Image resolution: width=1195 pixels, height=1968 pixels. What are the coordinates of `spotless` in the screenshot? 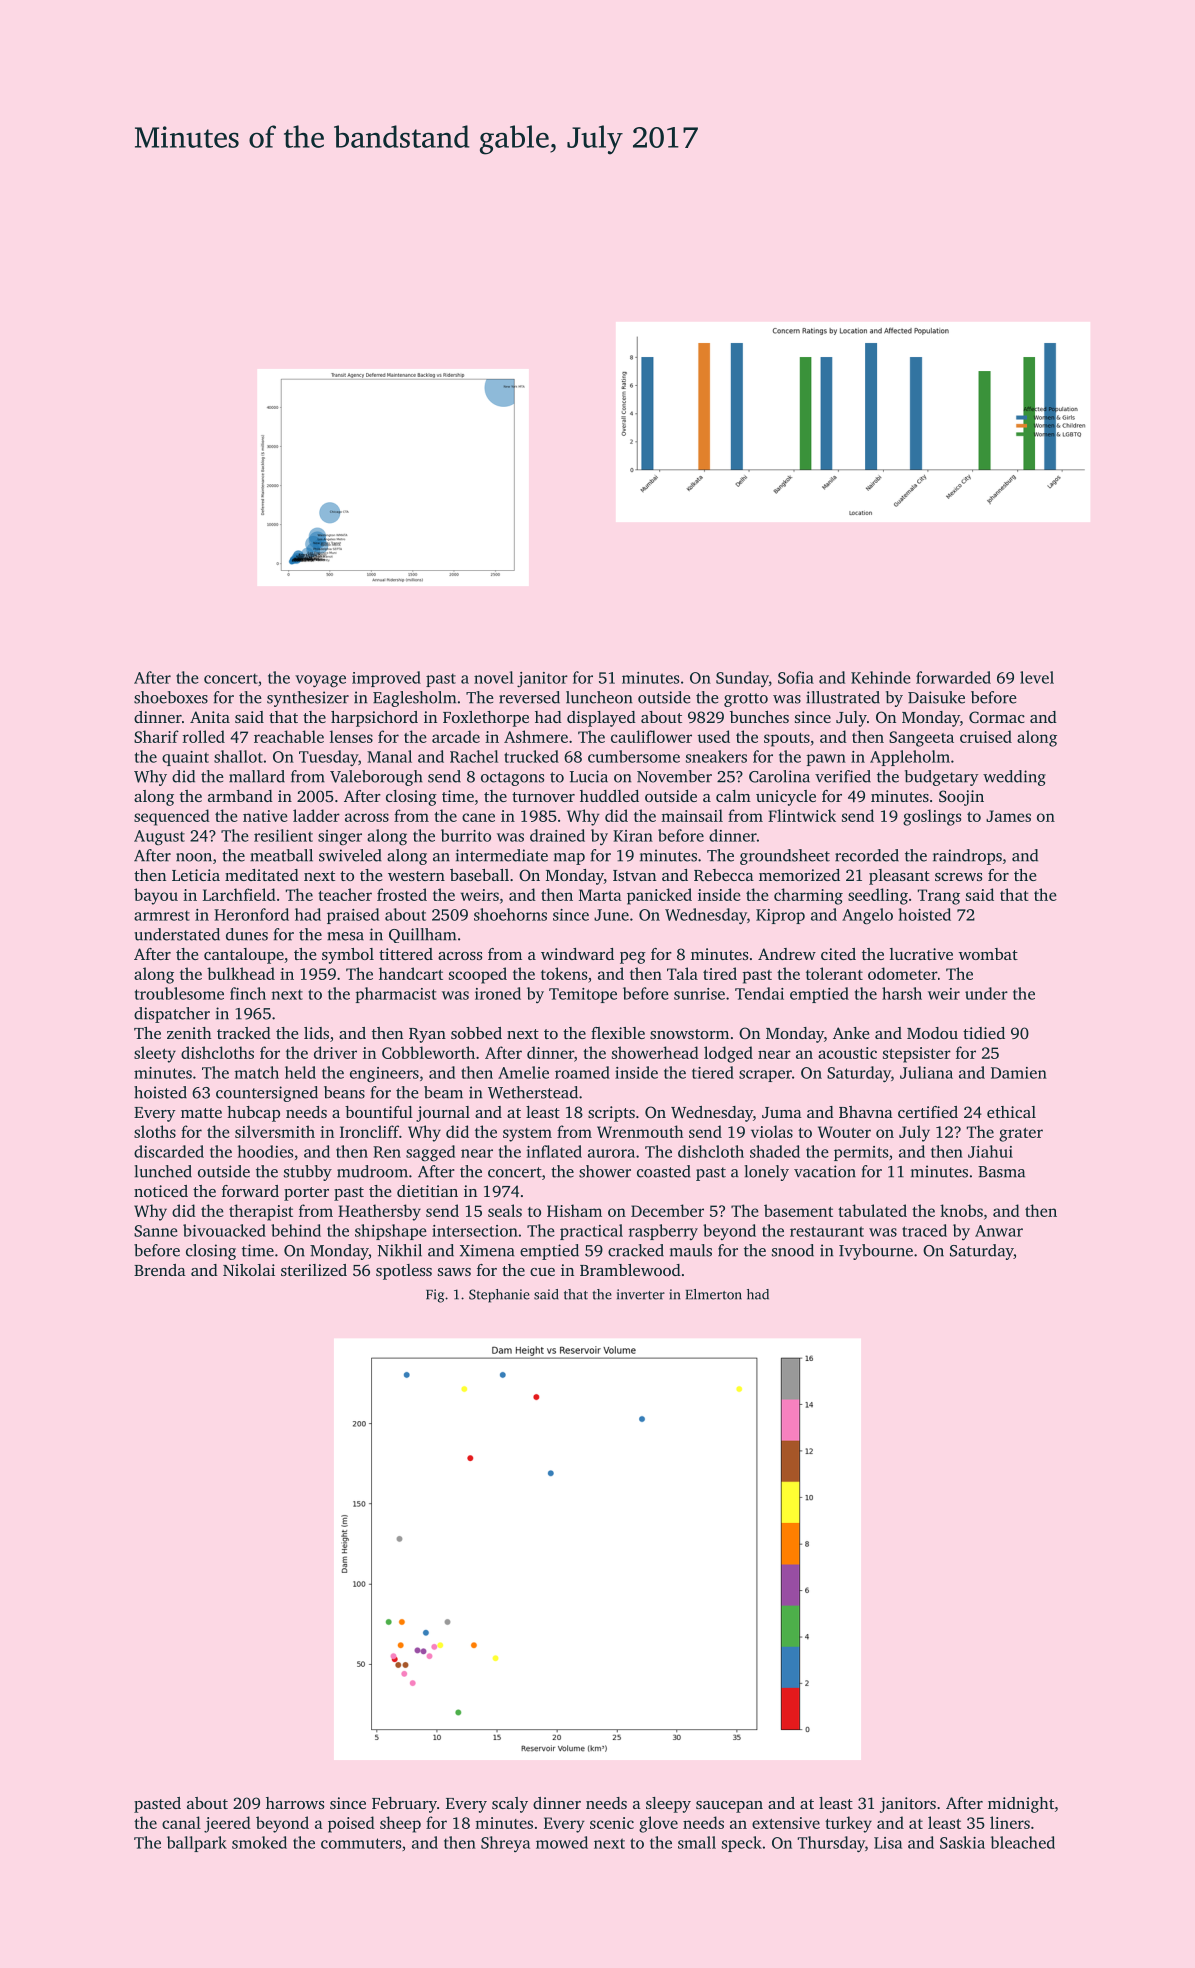 It's located at (404, 1272).
